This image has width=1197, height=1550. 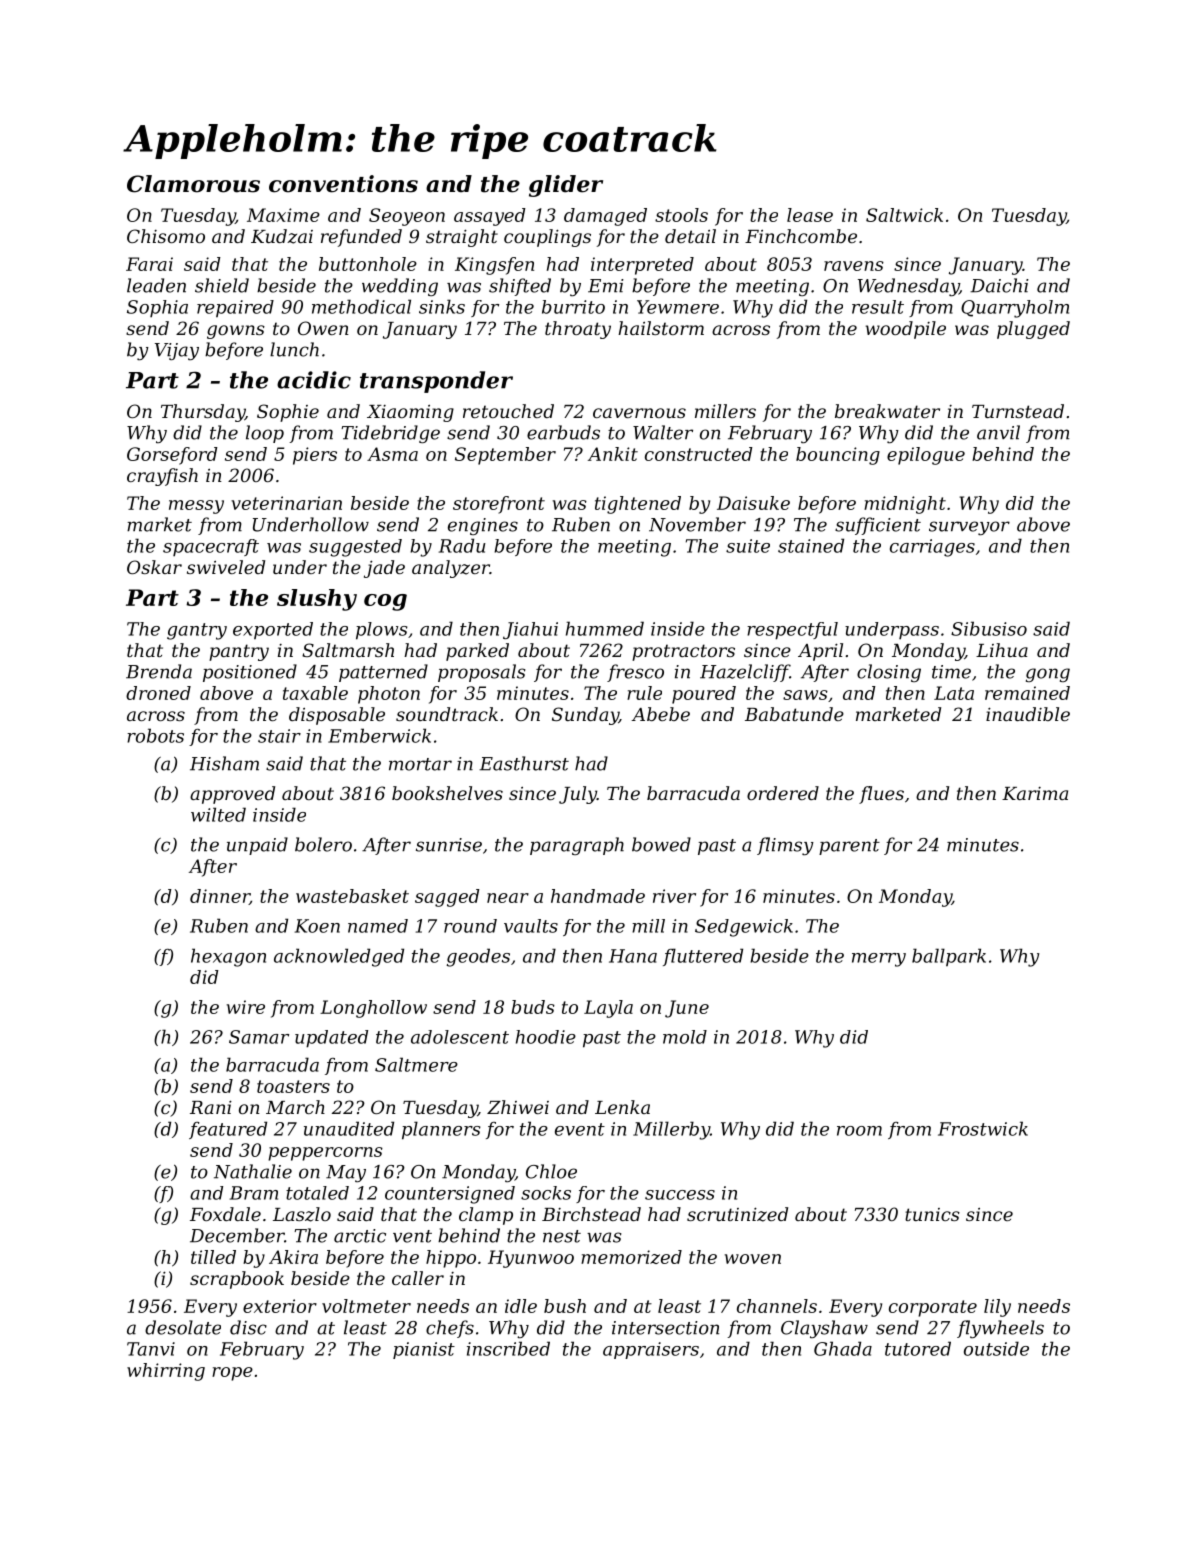 I want to click on Lenka, so click(x=622, y=1107).
